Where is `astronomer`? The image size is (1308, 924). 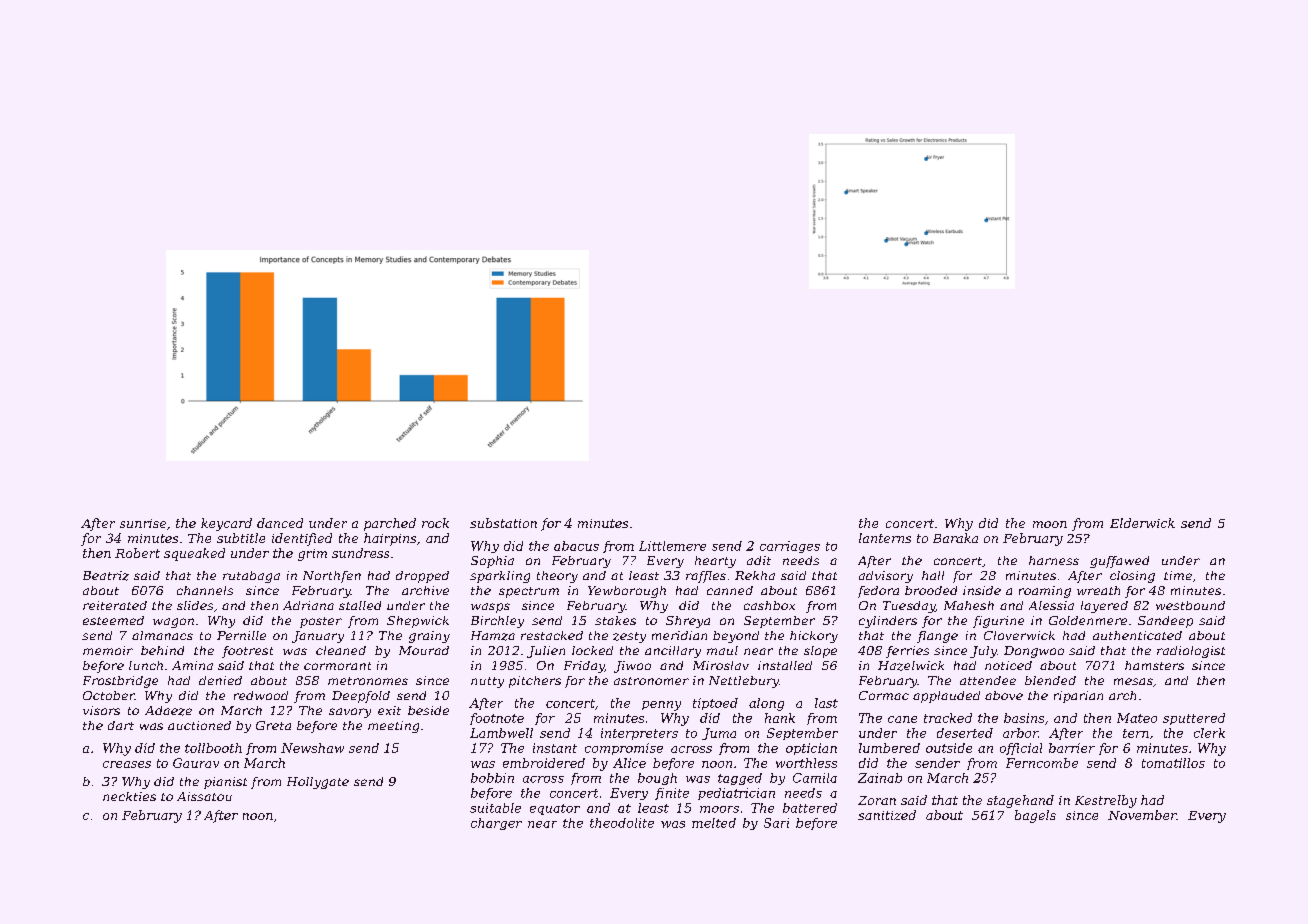 astronomer is located at coordinates (651, 681).
